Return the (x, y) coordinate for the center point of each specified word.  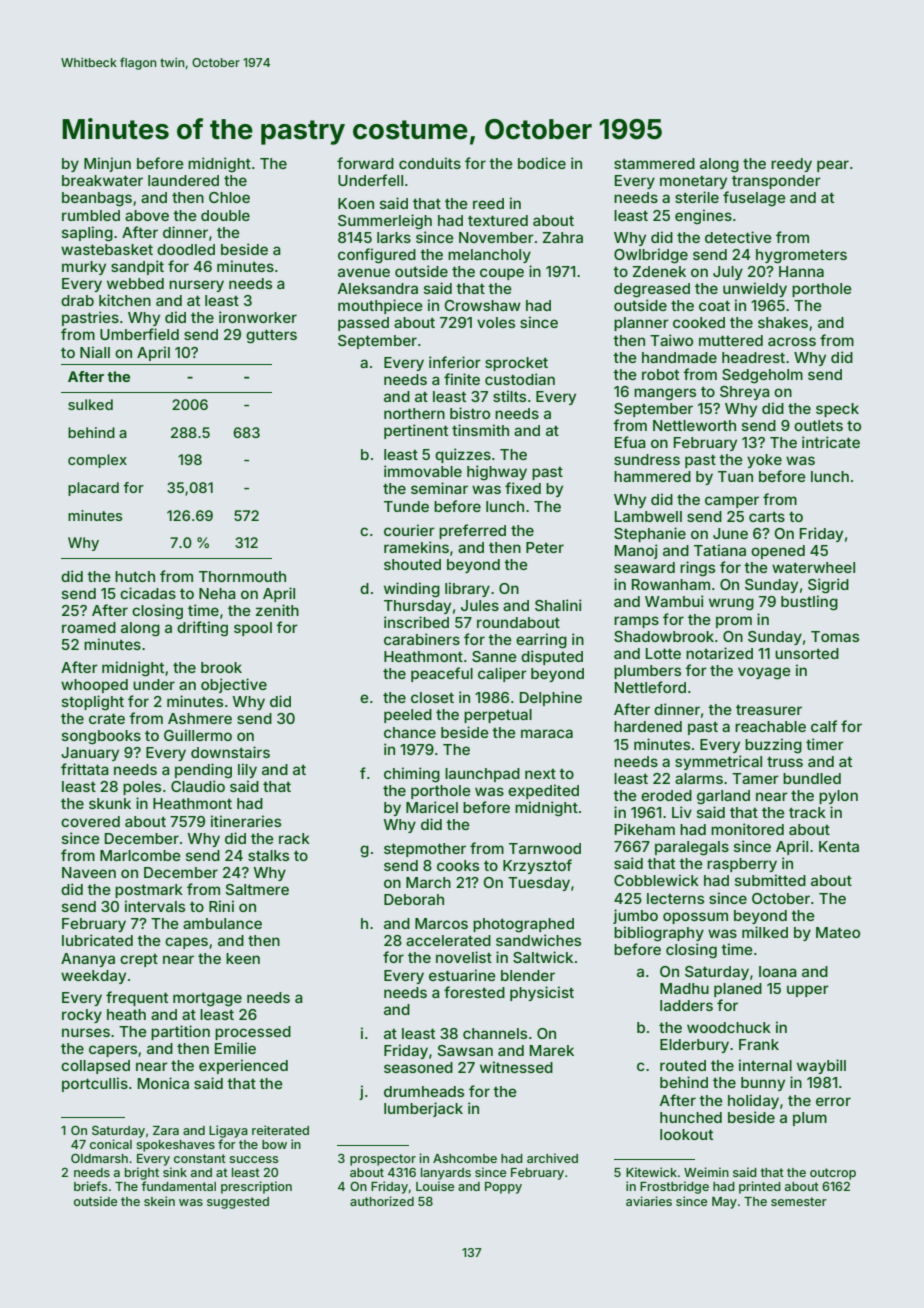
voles (496, 322)
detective (738, 237)
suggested (238, 1203)
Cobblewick (656, 880)
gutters (271, 336)
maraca (547, 733)
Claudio (198, 786)
